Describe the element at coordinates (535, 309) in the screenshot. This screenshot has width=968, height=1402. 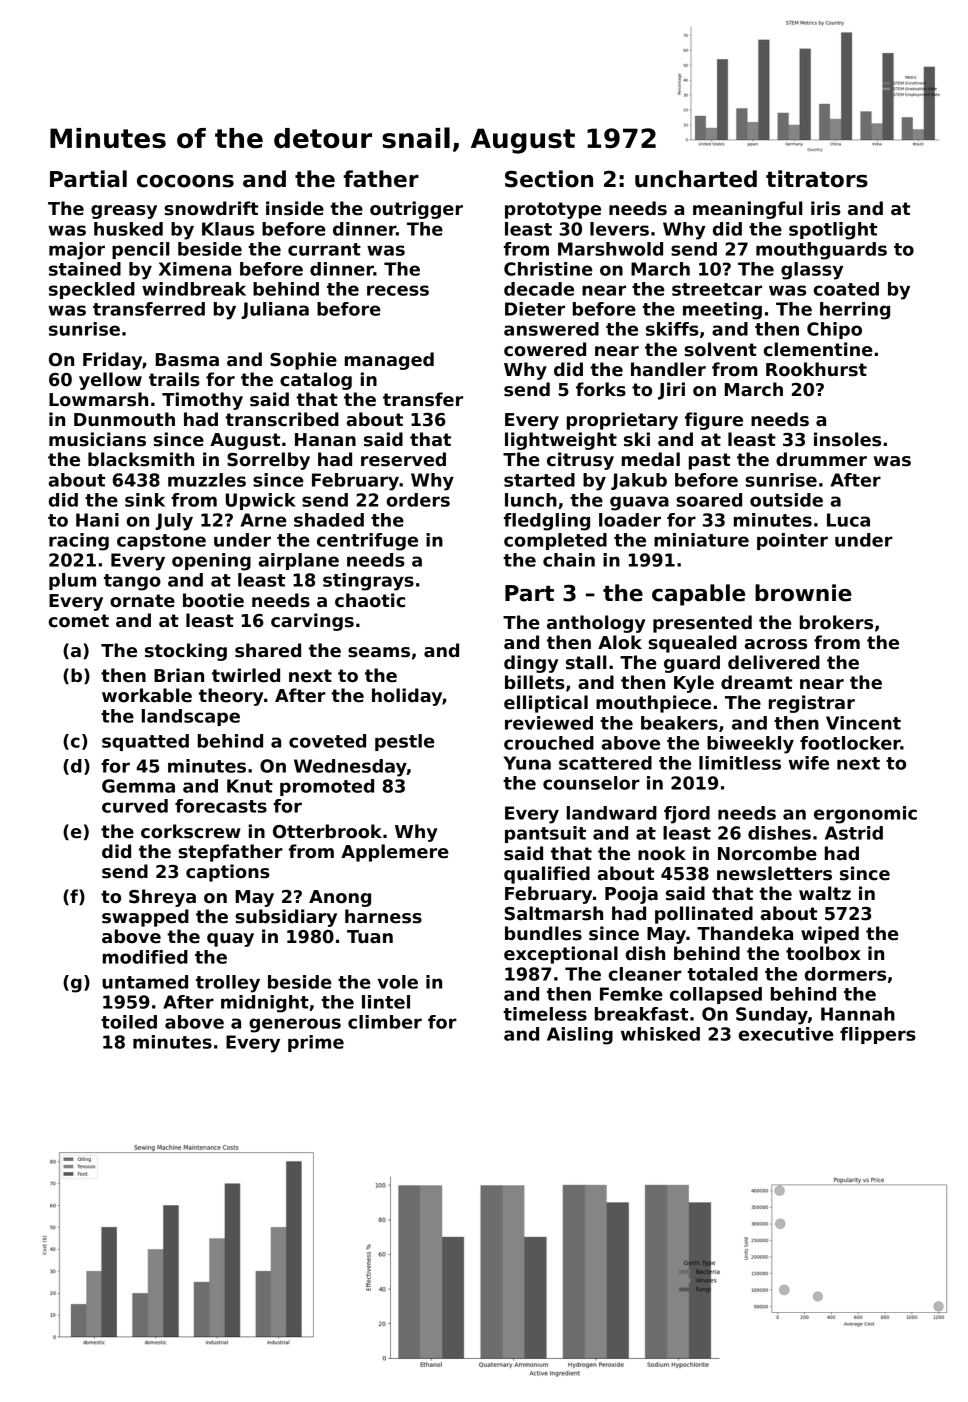
I see `Dieter` at that location.
